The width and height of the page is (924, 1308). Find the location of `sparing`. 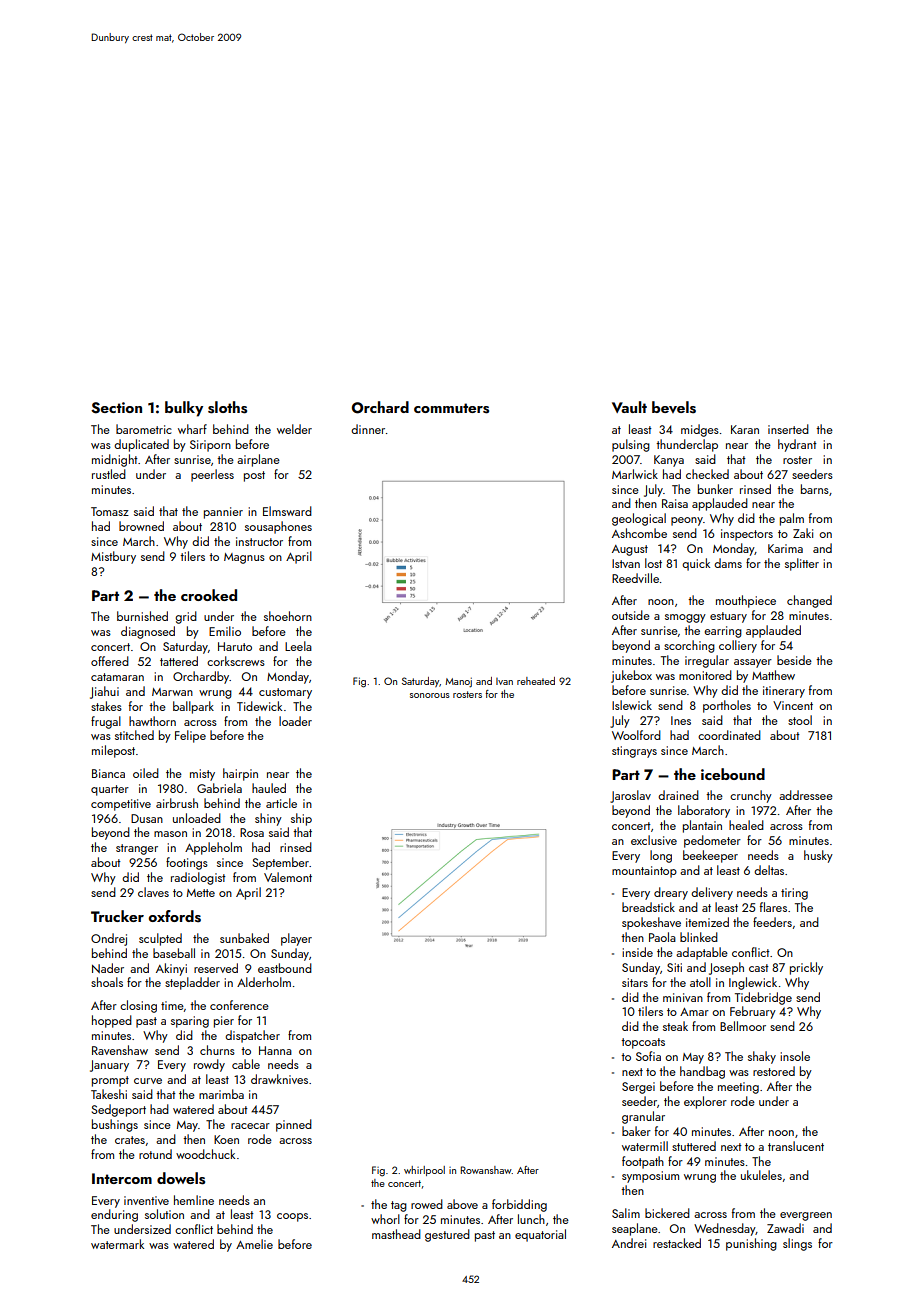

sparing is located at coordinates (190, 1022).
